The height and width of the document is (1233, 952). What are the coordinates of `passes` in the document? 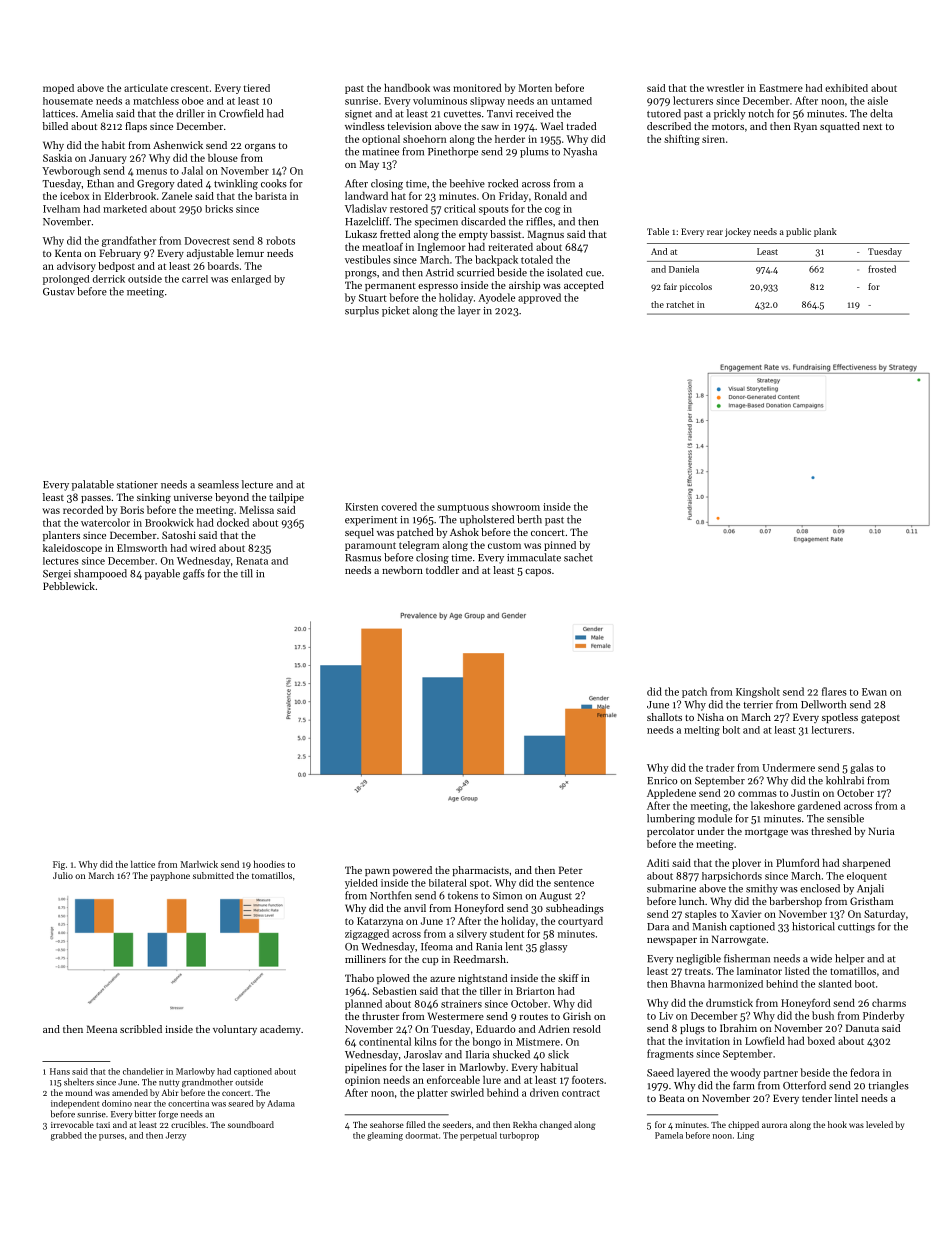 It's located at (96, 499).
